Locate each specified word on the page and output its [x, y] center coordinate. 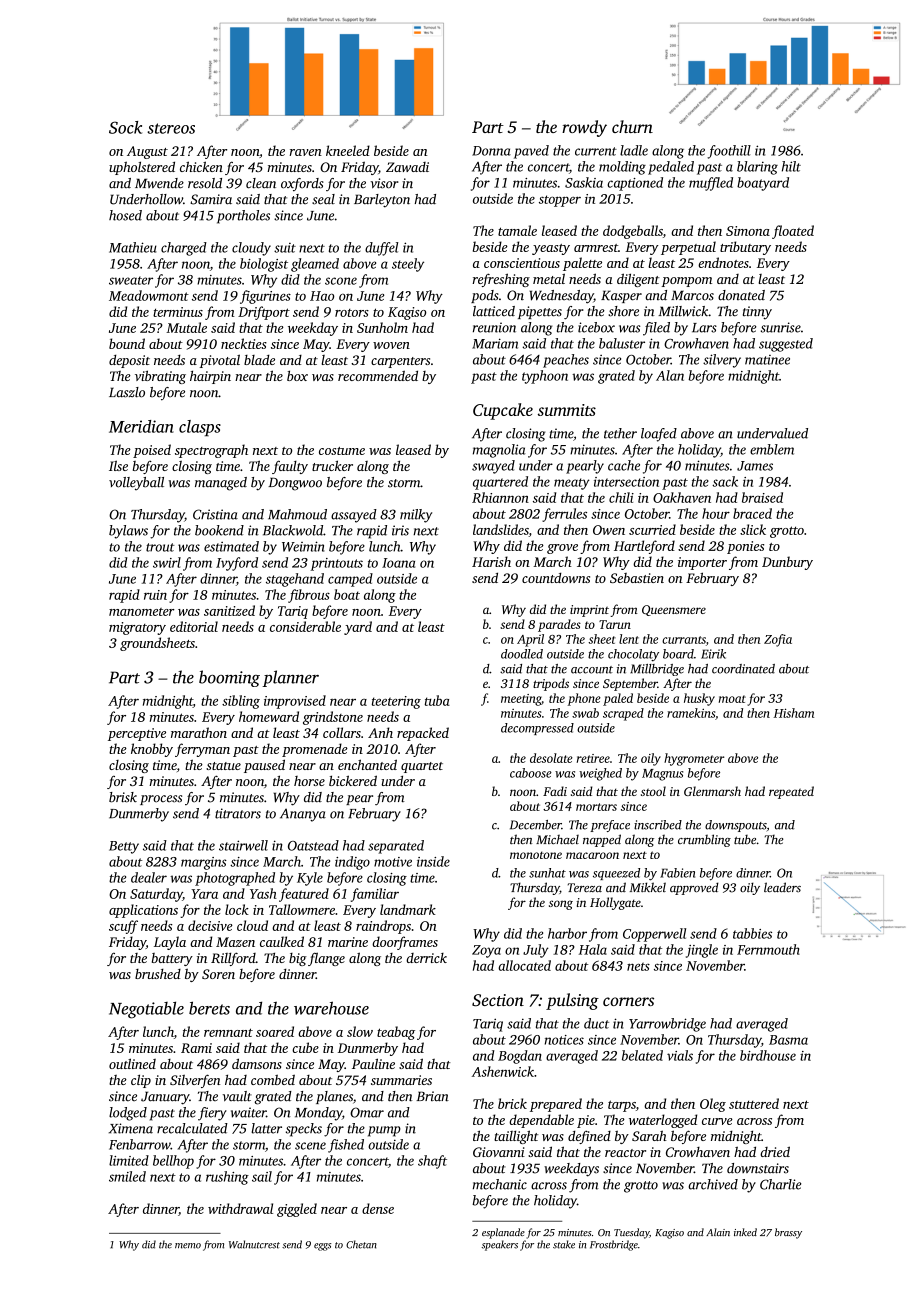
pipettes [540, 312]
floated [793, 232]
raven [306, 152]
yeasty [551, 249]
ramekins [691, 713]
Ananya [303, 815]
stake [564, 1244]
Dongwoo [295, 484]
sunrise [781, 327]
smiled [127, 1176]
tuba [437, 700]
